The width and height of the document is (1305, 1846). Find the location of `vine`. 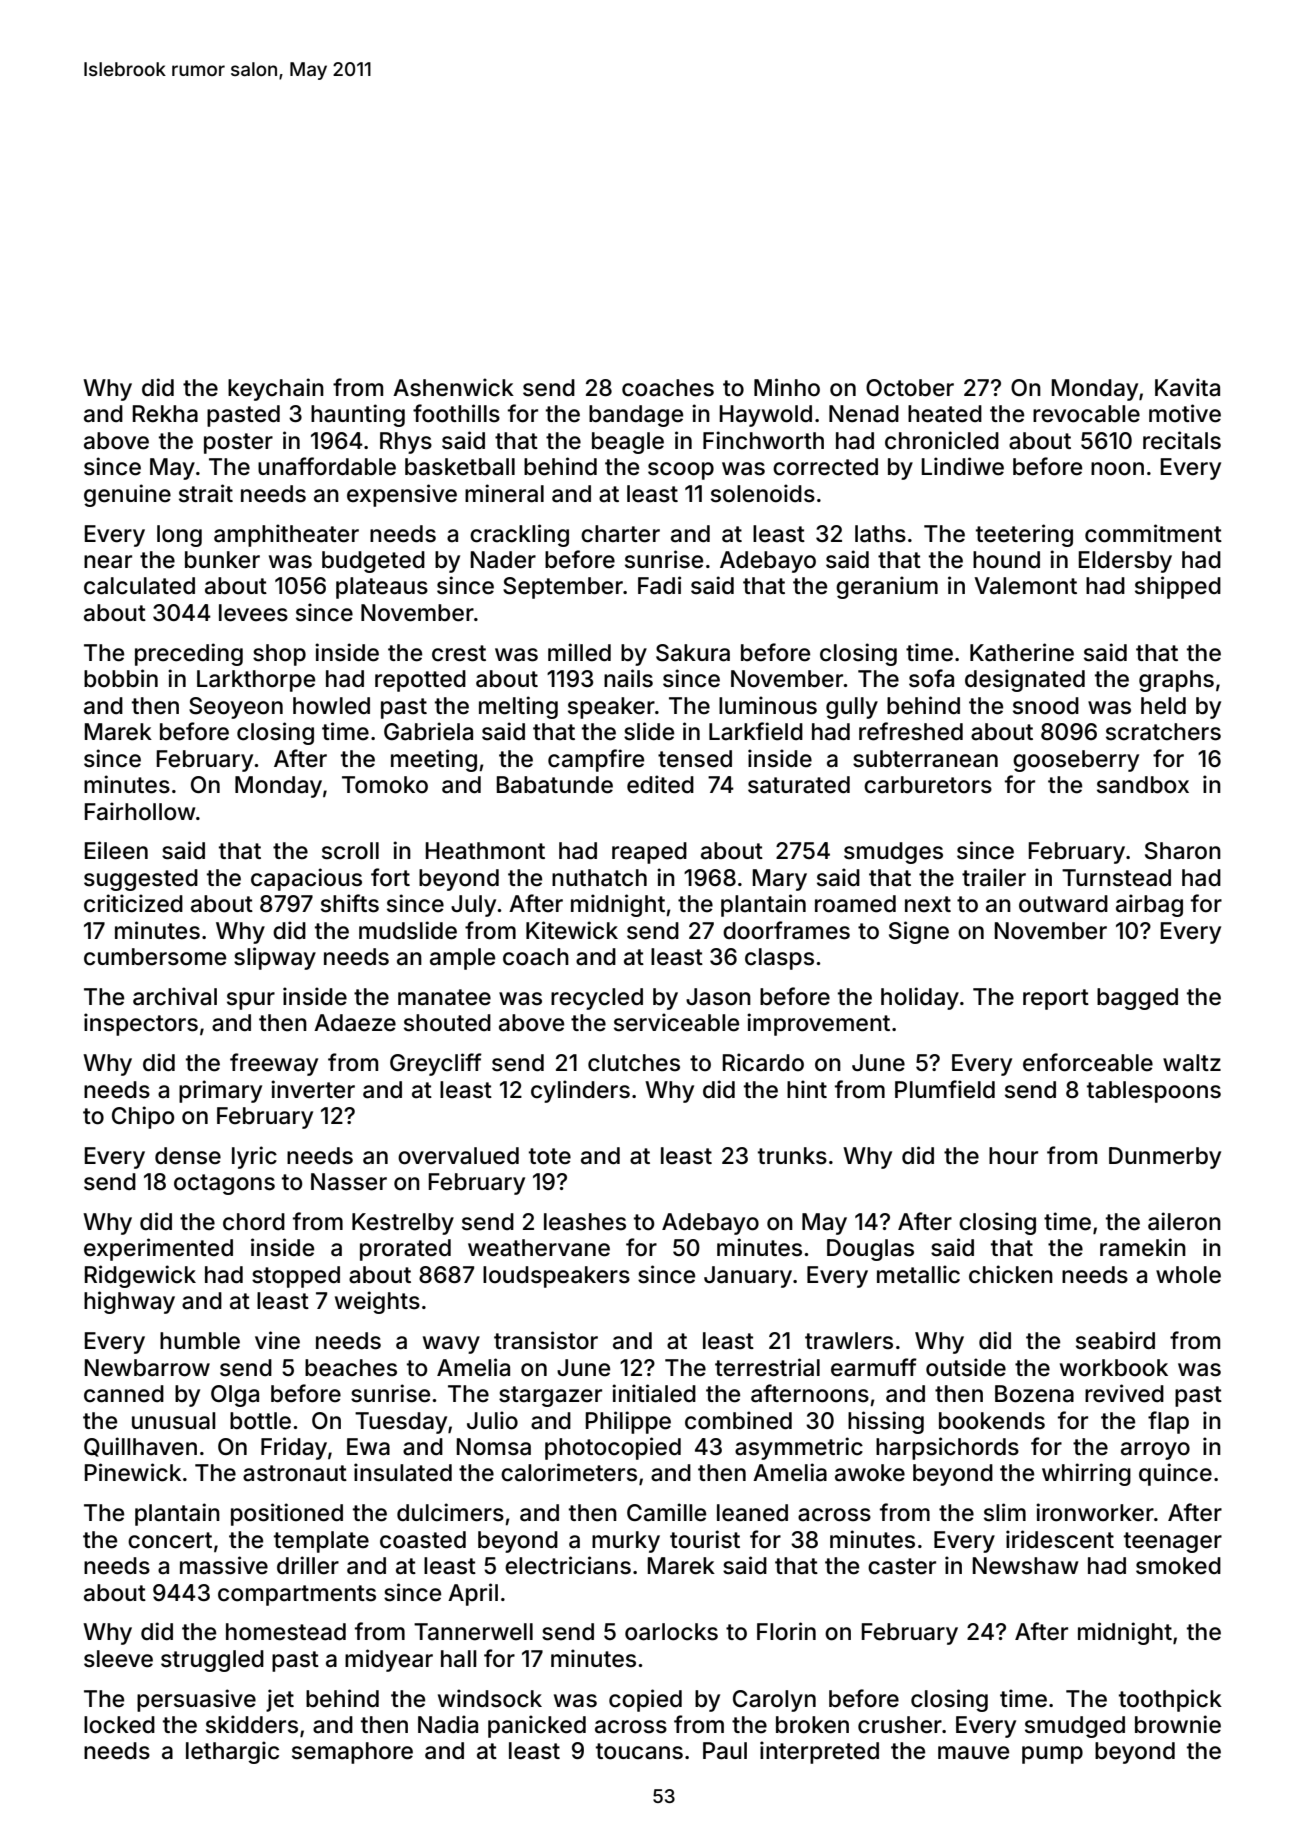

vine is located at coordinates (277, 1340).
